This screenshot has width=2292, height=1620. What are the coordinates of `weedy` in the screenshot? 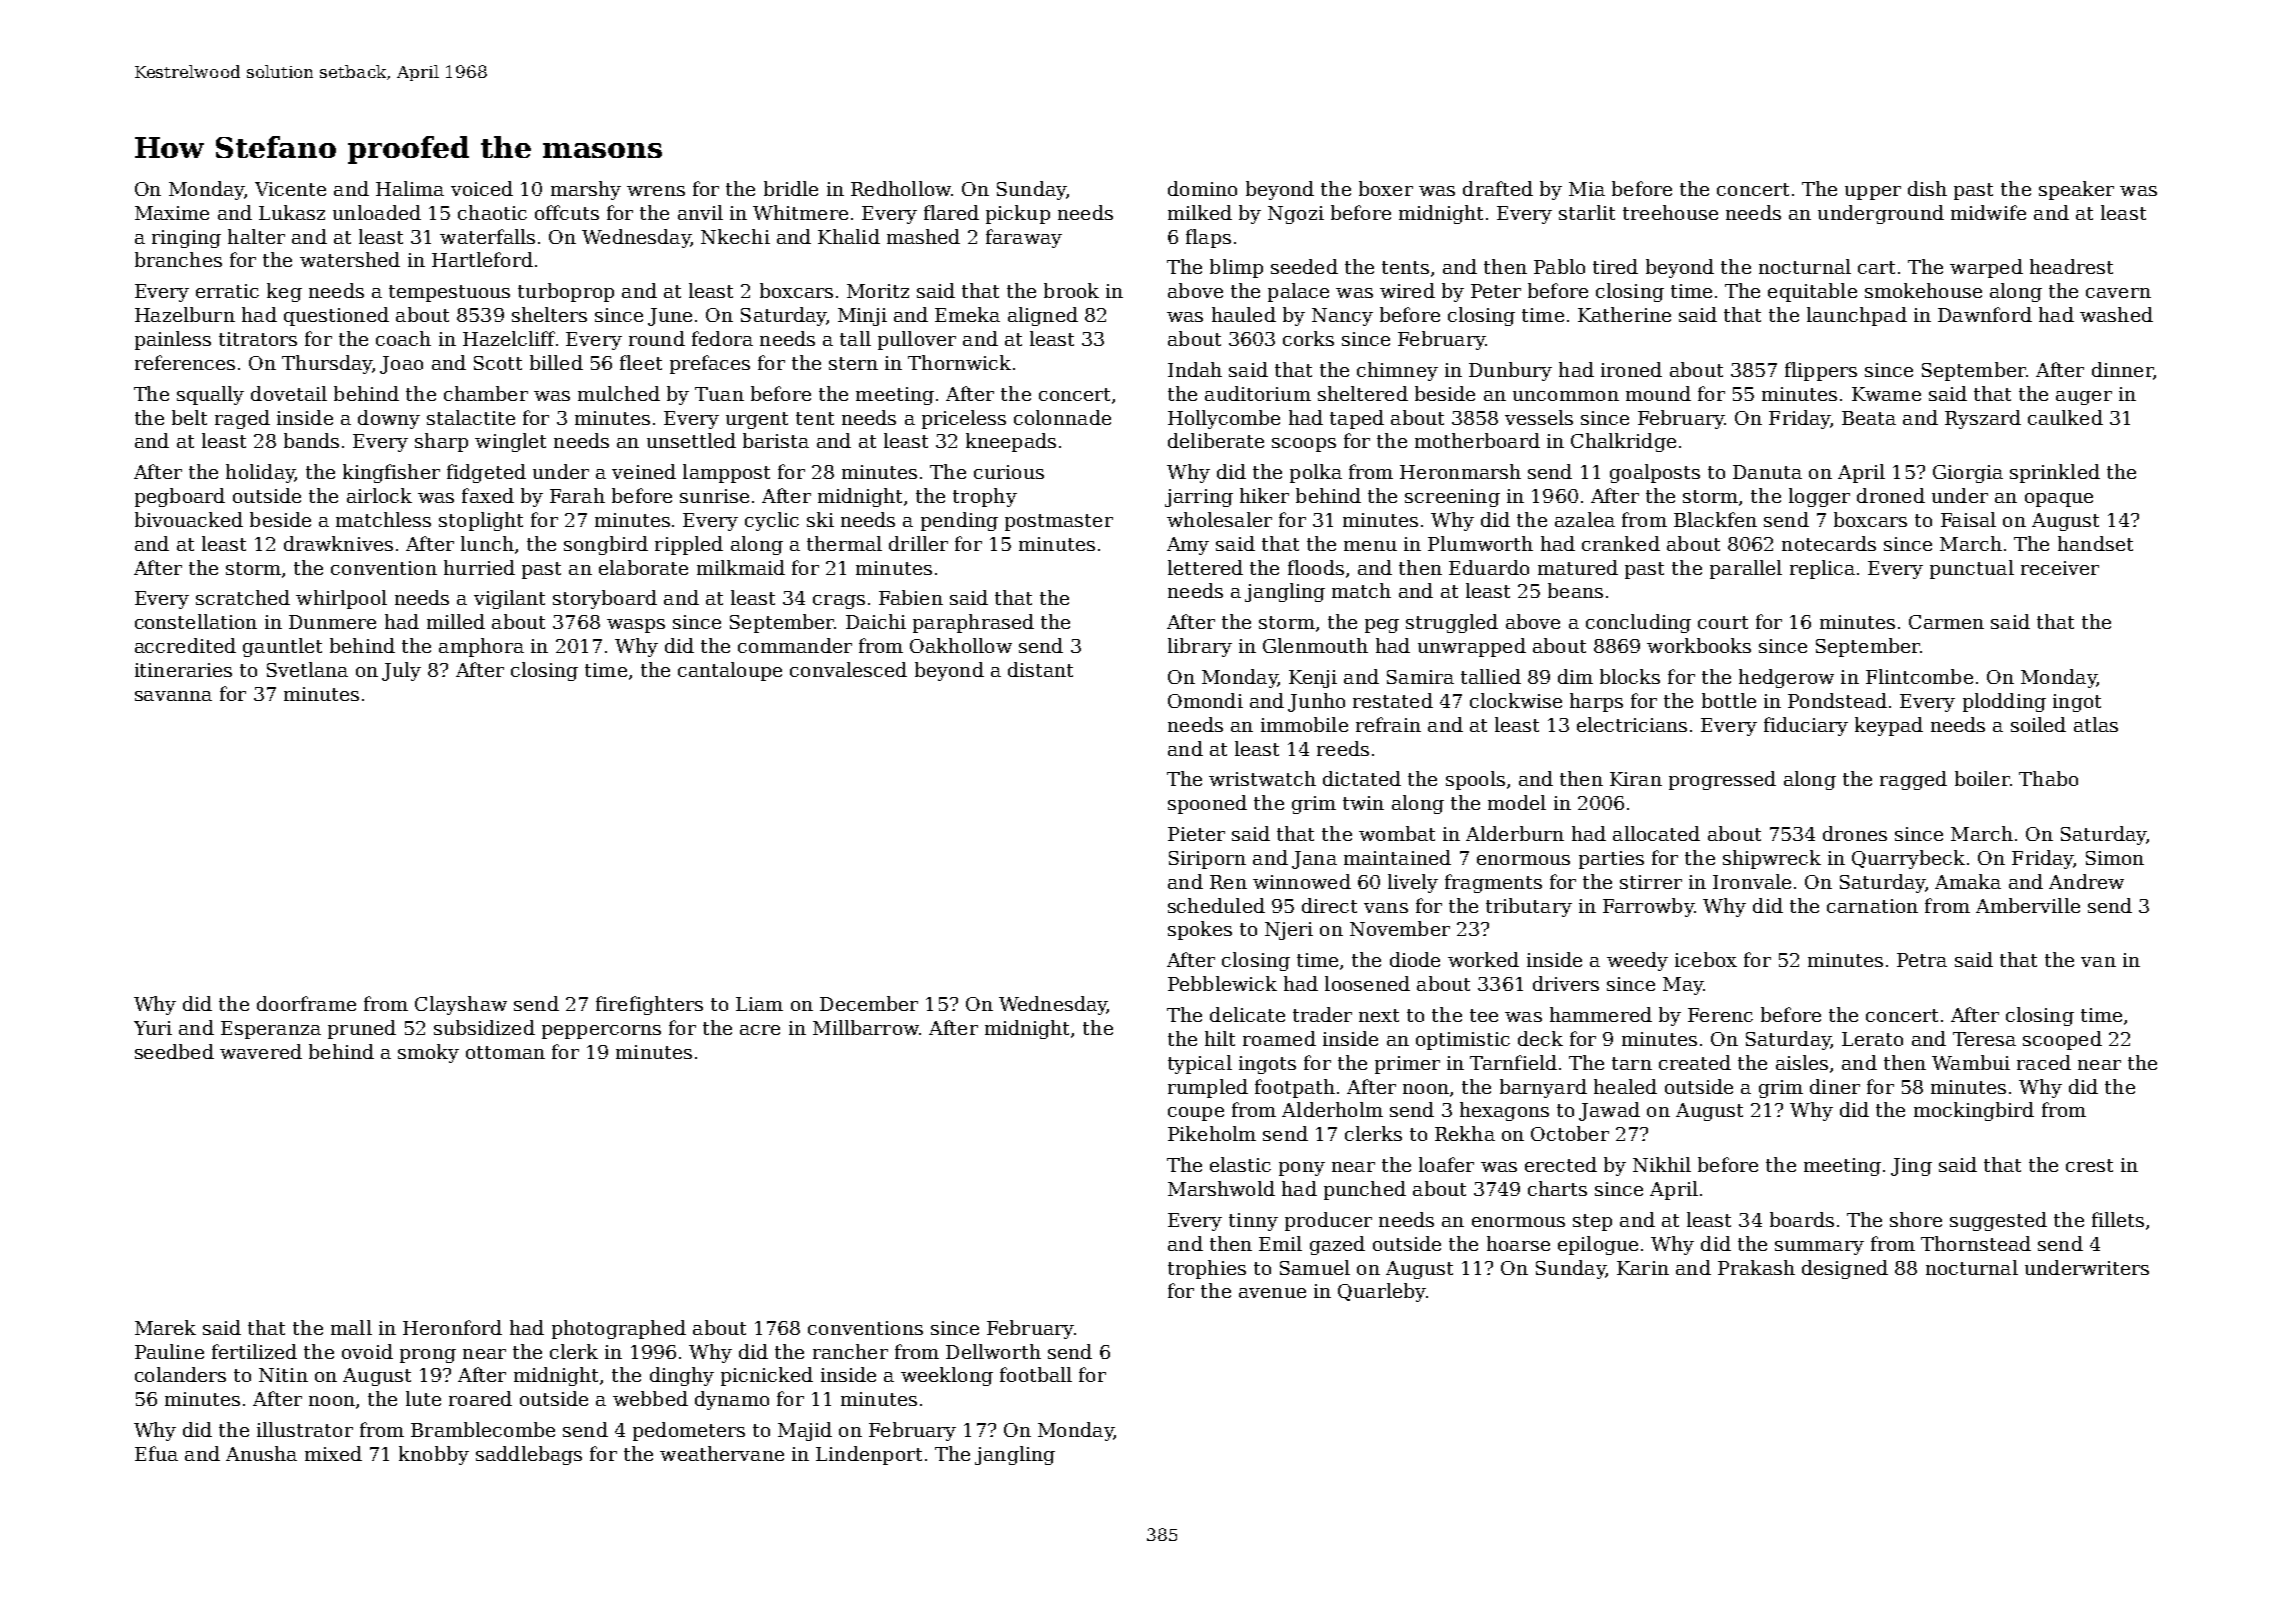 It's located at (1637, 961).
